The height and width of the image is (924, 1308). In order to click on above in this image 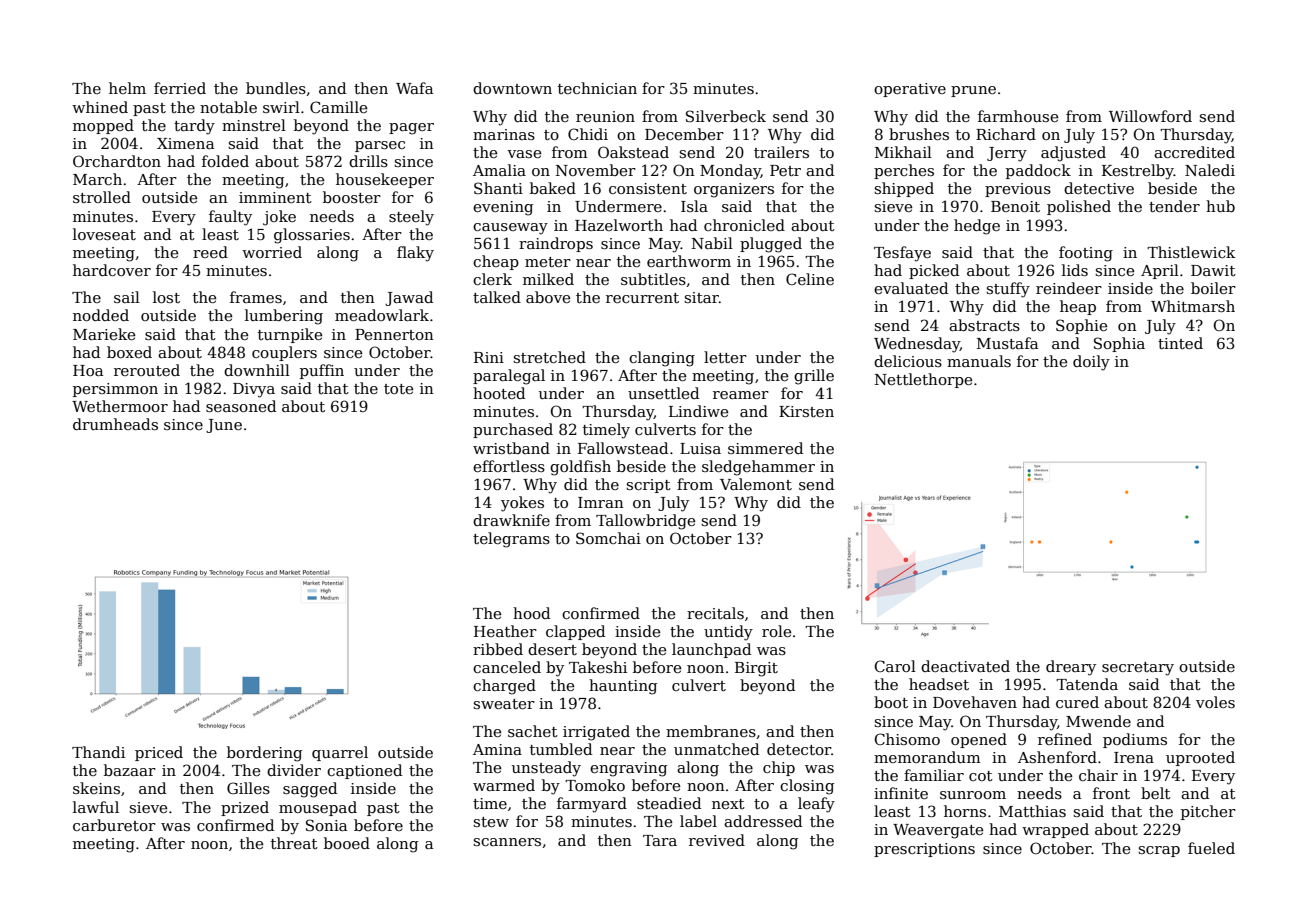, I will do `click(548, 297)`.
